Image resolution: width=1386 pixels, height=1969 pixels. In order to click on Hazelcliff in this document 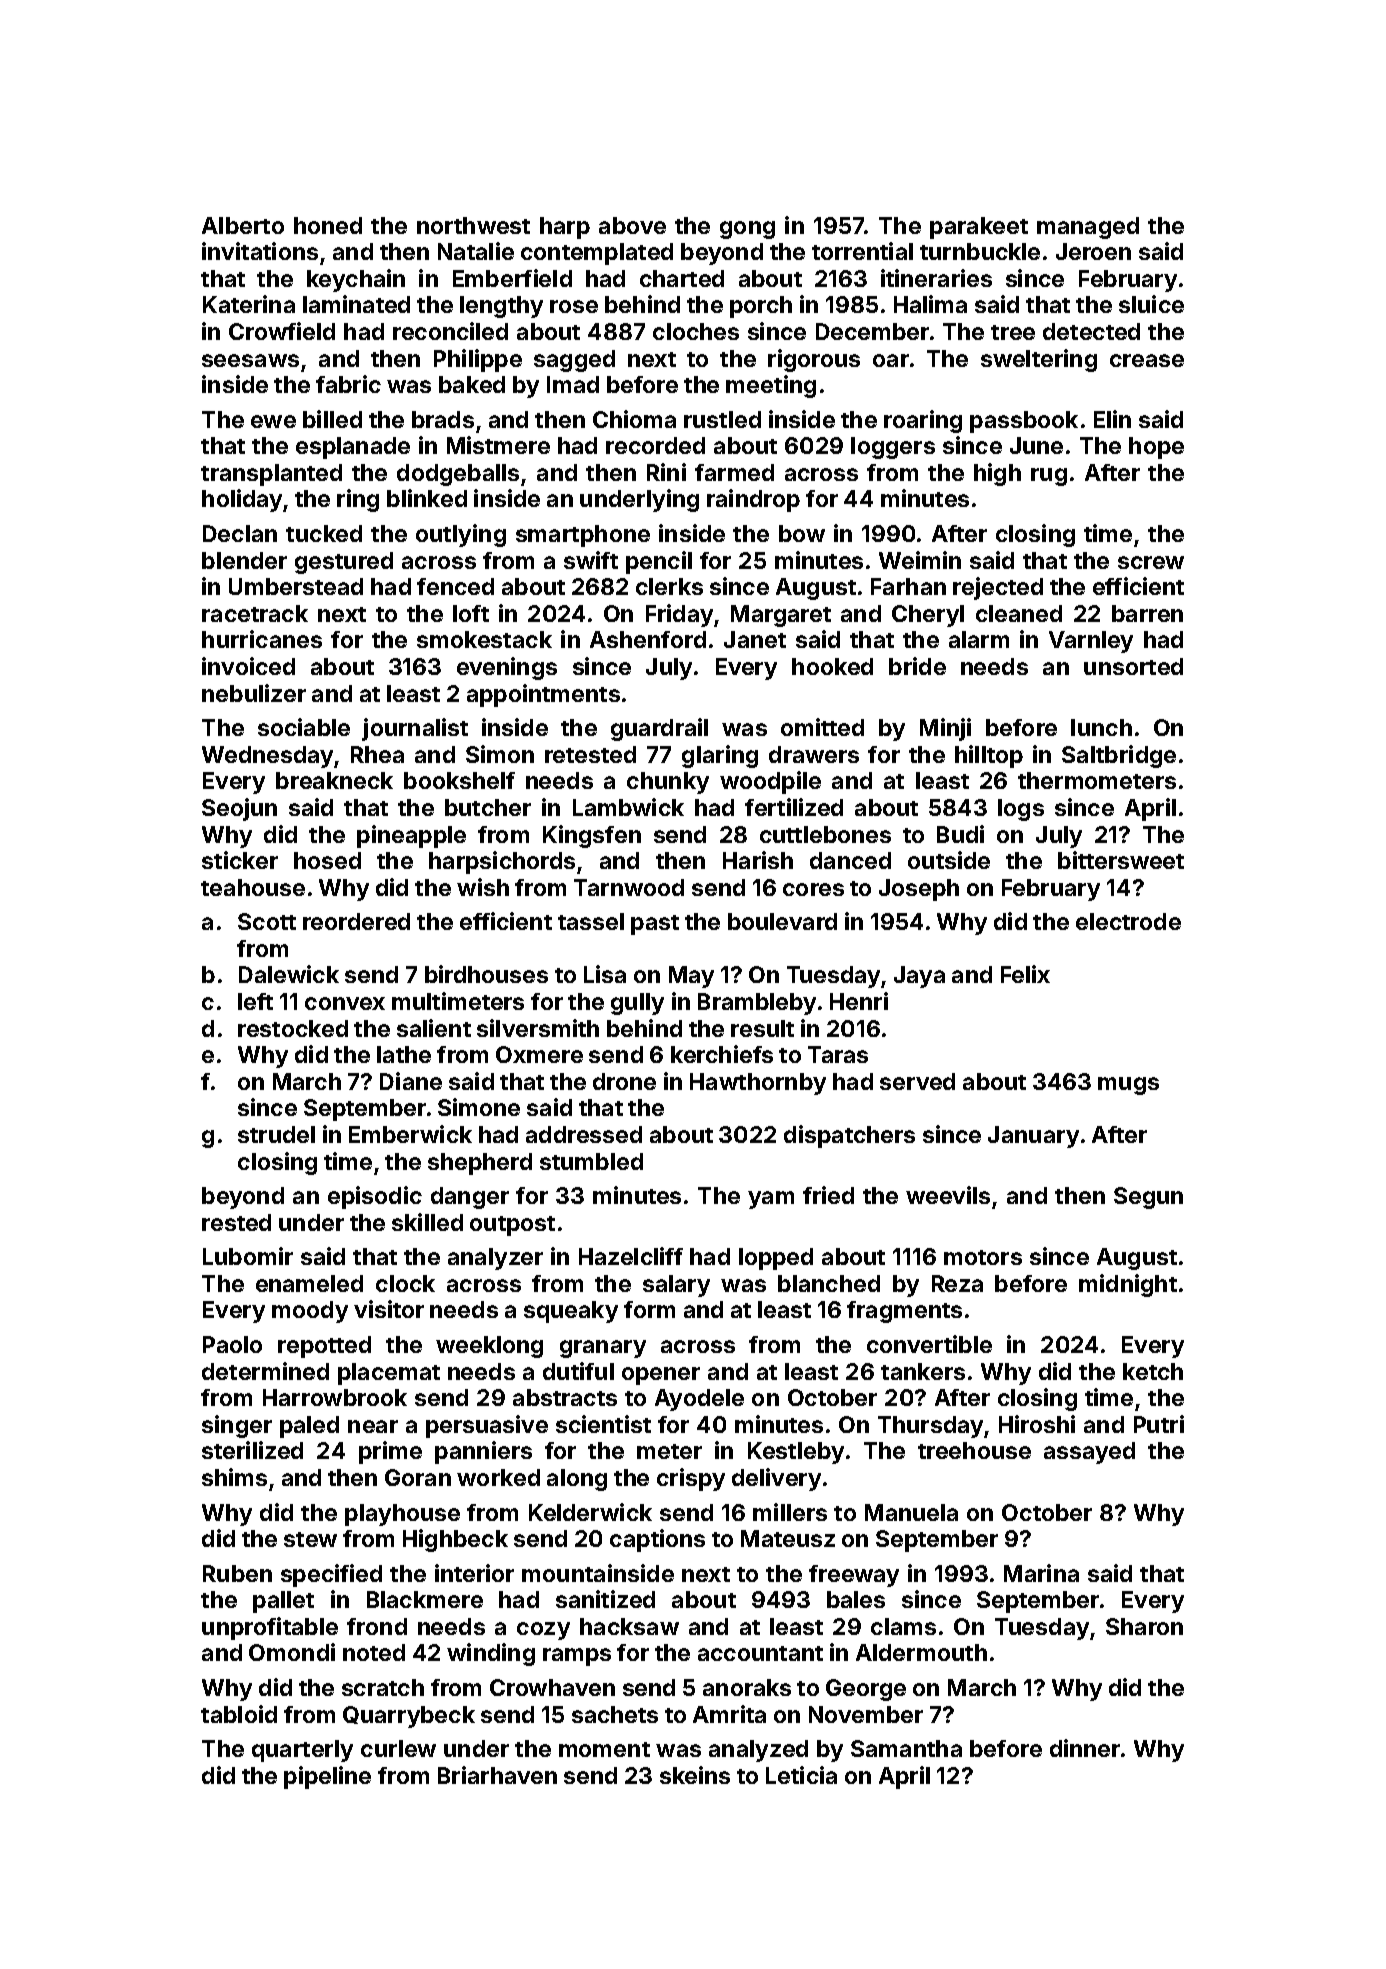, I will do `click(631, 1256)`.
